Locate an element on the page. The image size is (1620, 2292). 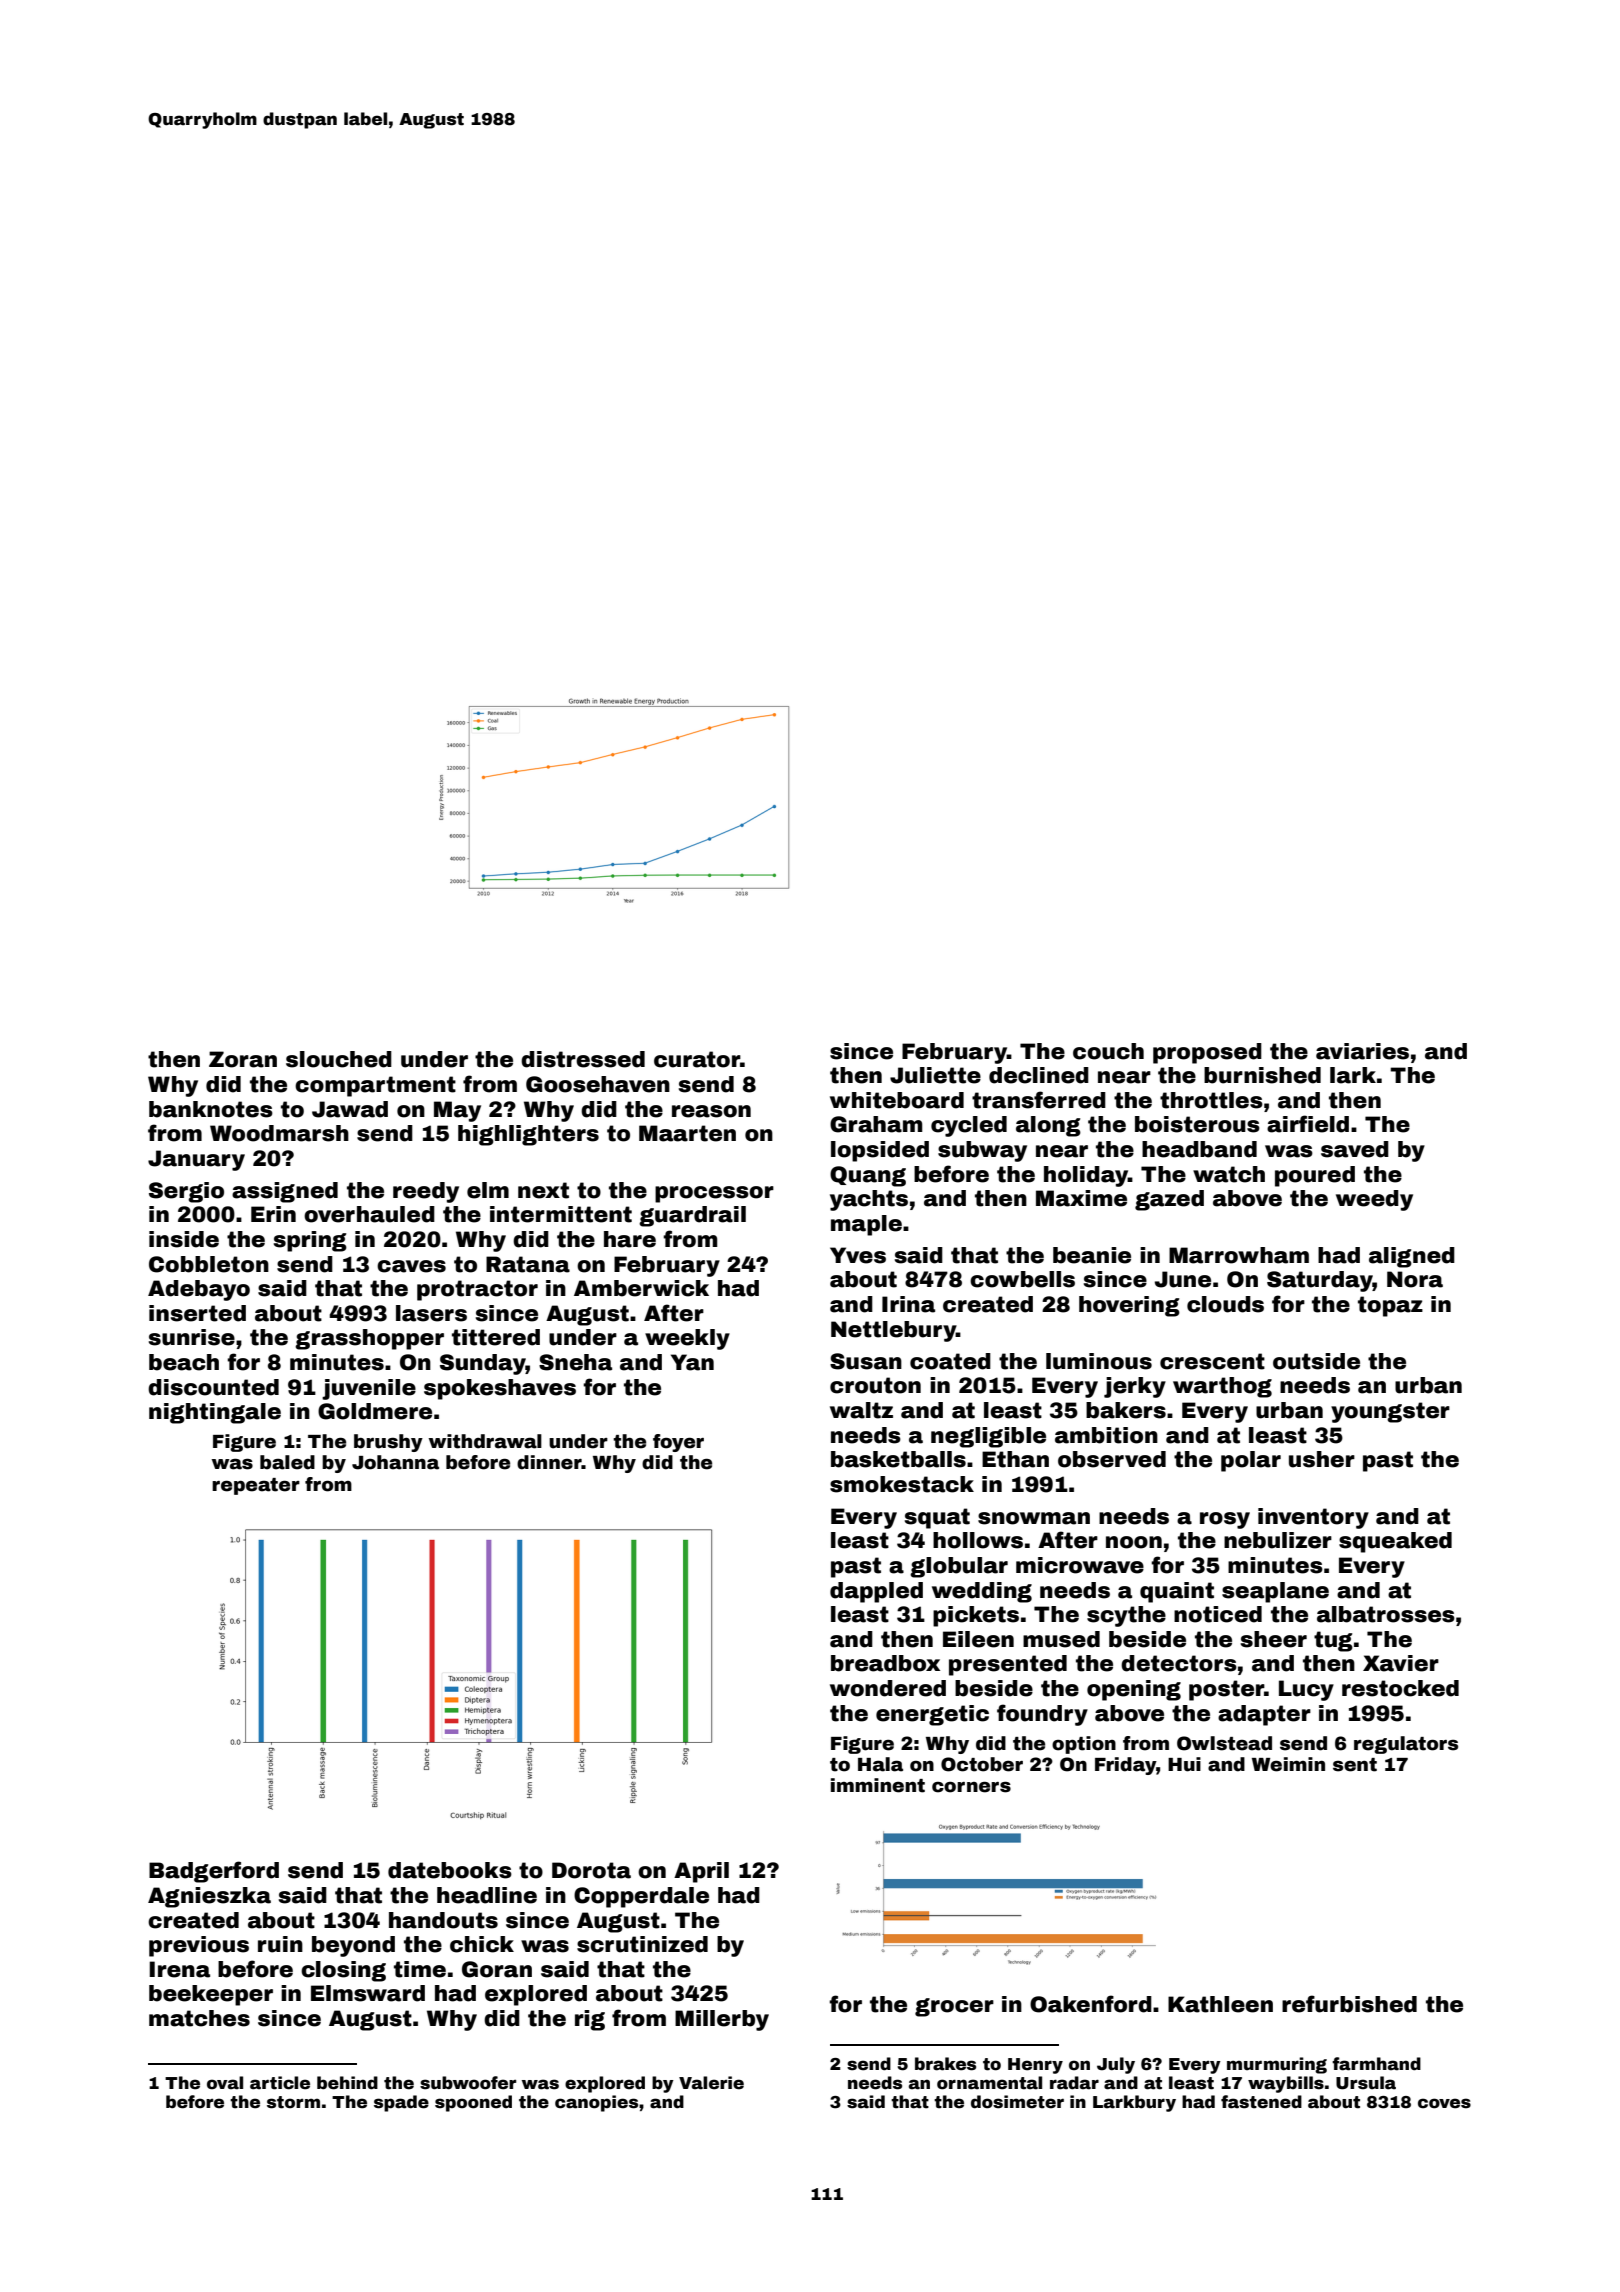
canopies is located at coordinates (596, 2103).
